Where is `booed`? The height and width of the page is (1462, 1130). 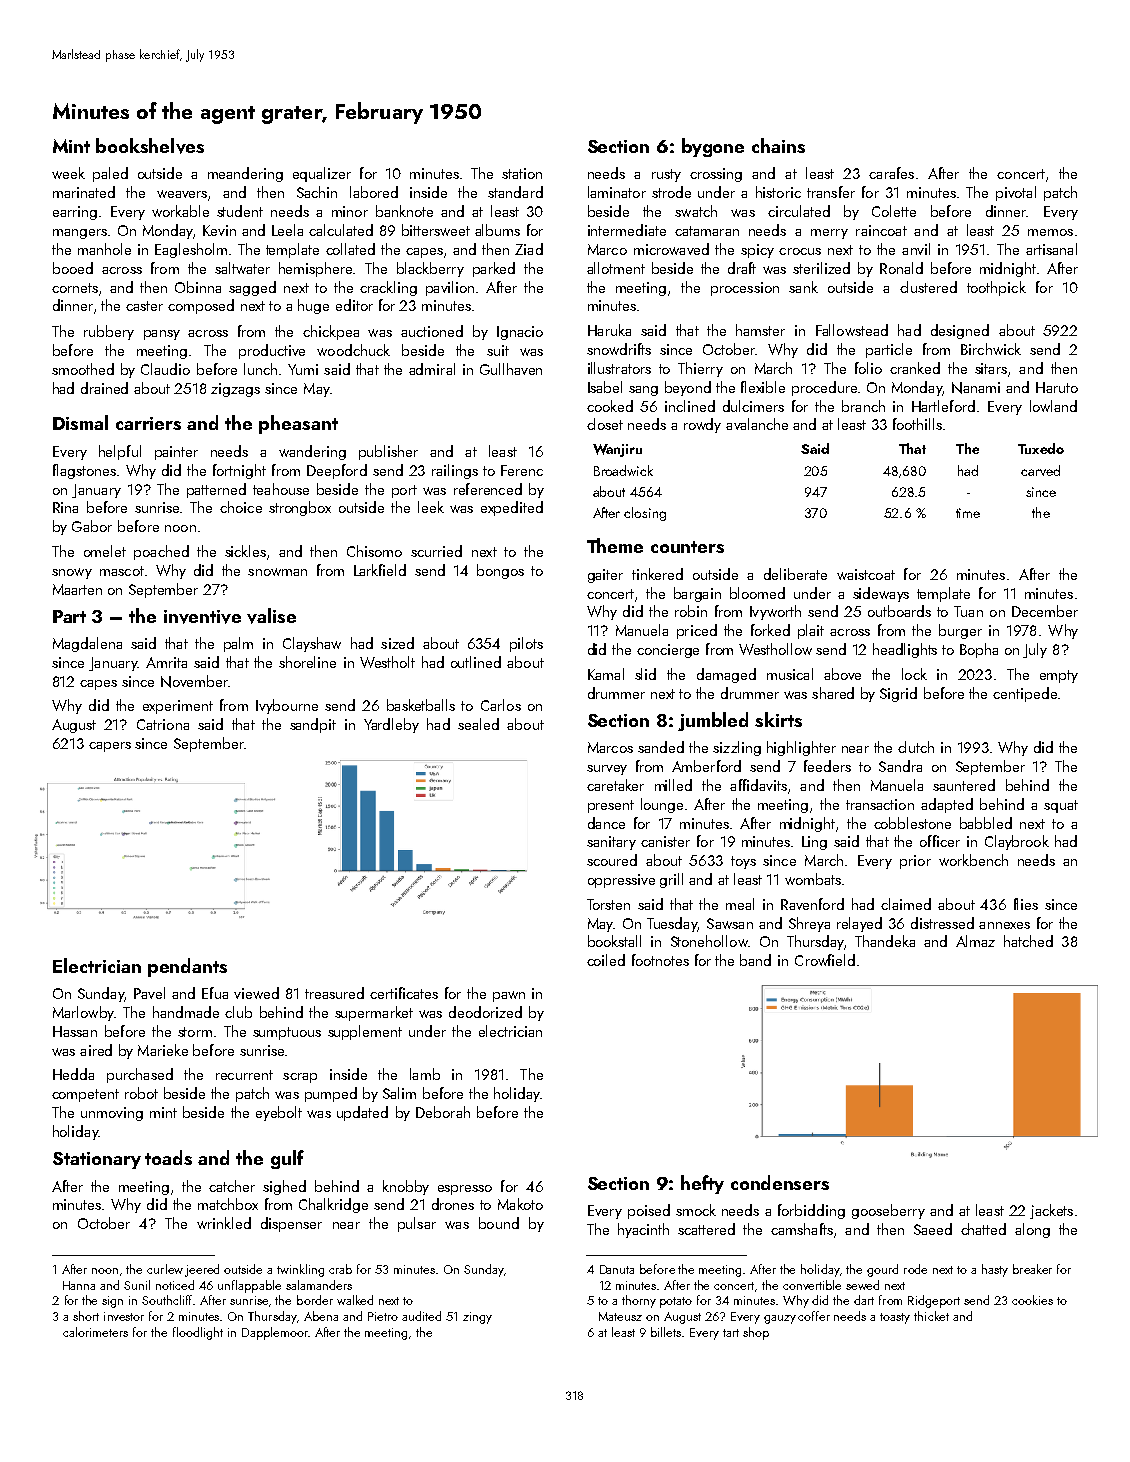
booed is located at coordinates (73, 268).
